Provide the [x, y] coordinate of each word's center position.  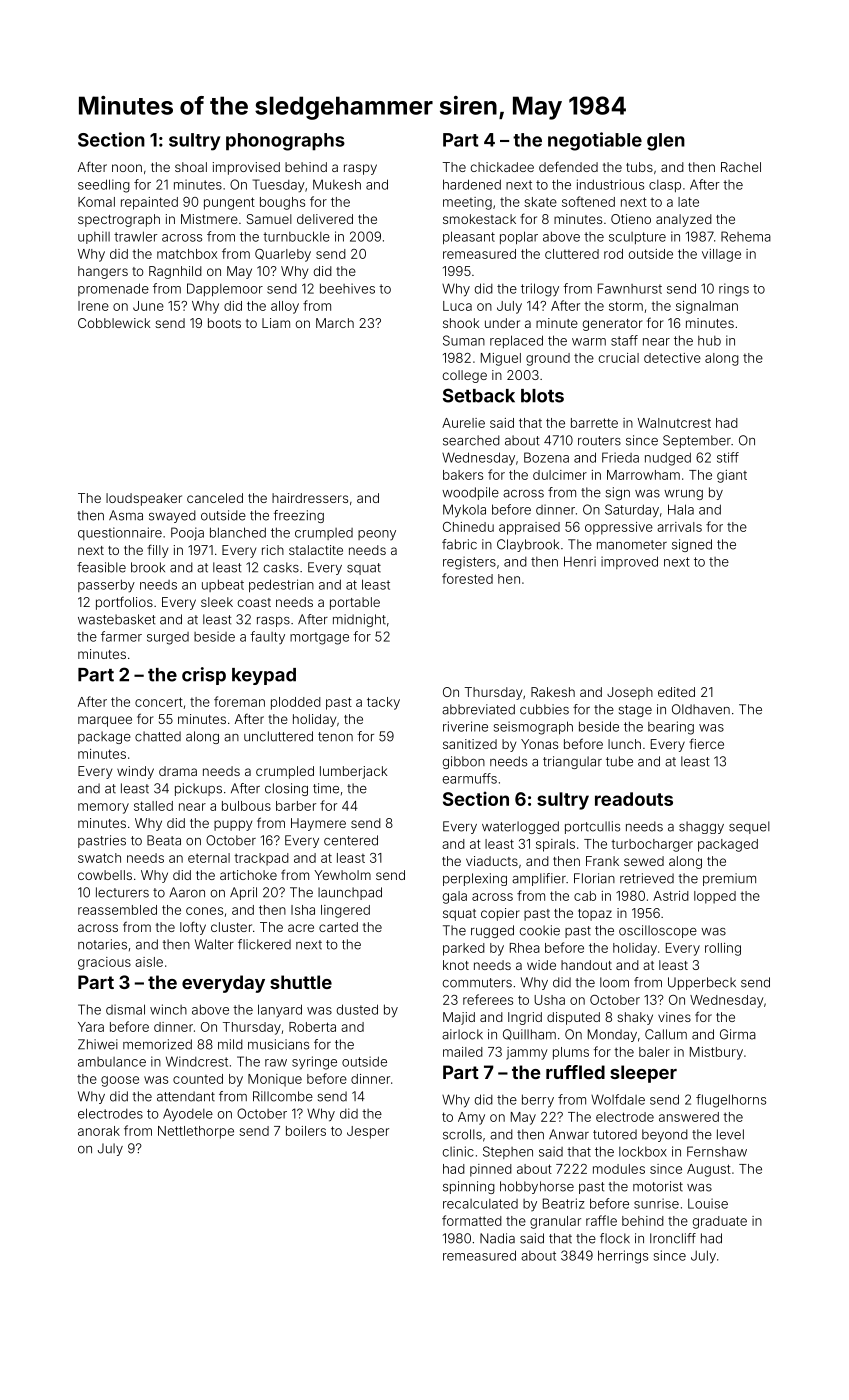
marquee [105, 721]
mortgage [319, 638]
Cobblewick [114, 323]
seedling [104, 186]
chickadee [502, 167]
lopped [715, 897]
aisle [149, 962]
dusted [357, 1009]
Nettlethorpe [196, 1132]
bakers [463, 475]
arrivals [679, 527]
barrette [594, 423]
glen [666, 142]
